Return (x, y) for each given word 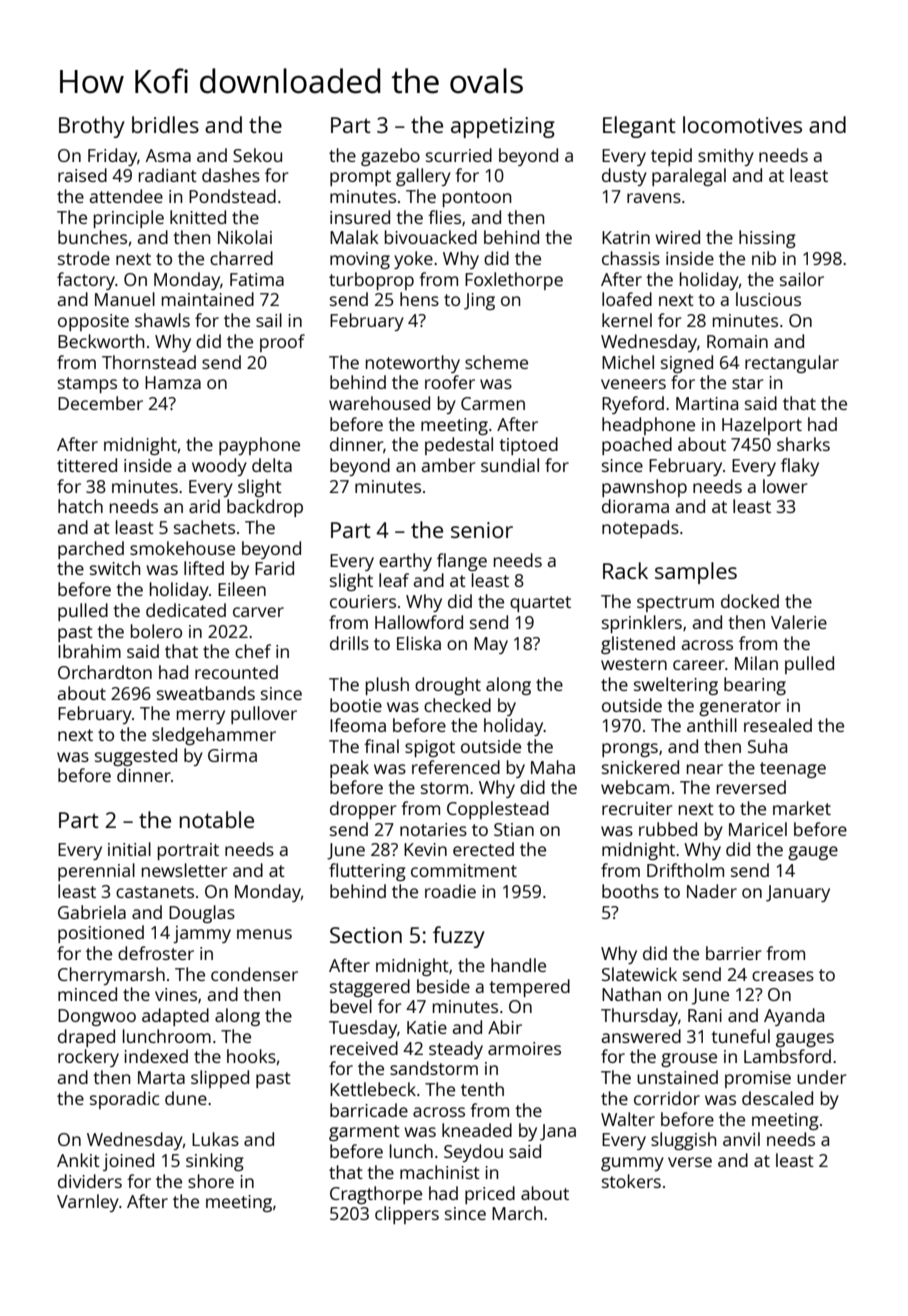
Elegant (639, 127)
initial (129, 849)
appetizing (503, 127)
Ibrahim (89, 651)
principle (129, 219)
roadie (450, 891)
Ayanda (794, 1017)
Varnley (88, 1203)
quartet (540, 604)
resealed (778, 725)
